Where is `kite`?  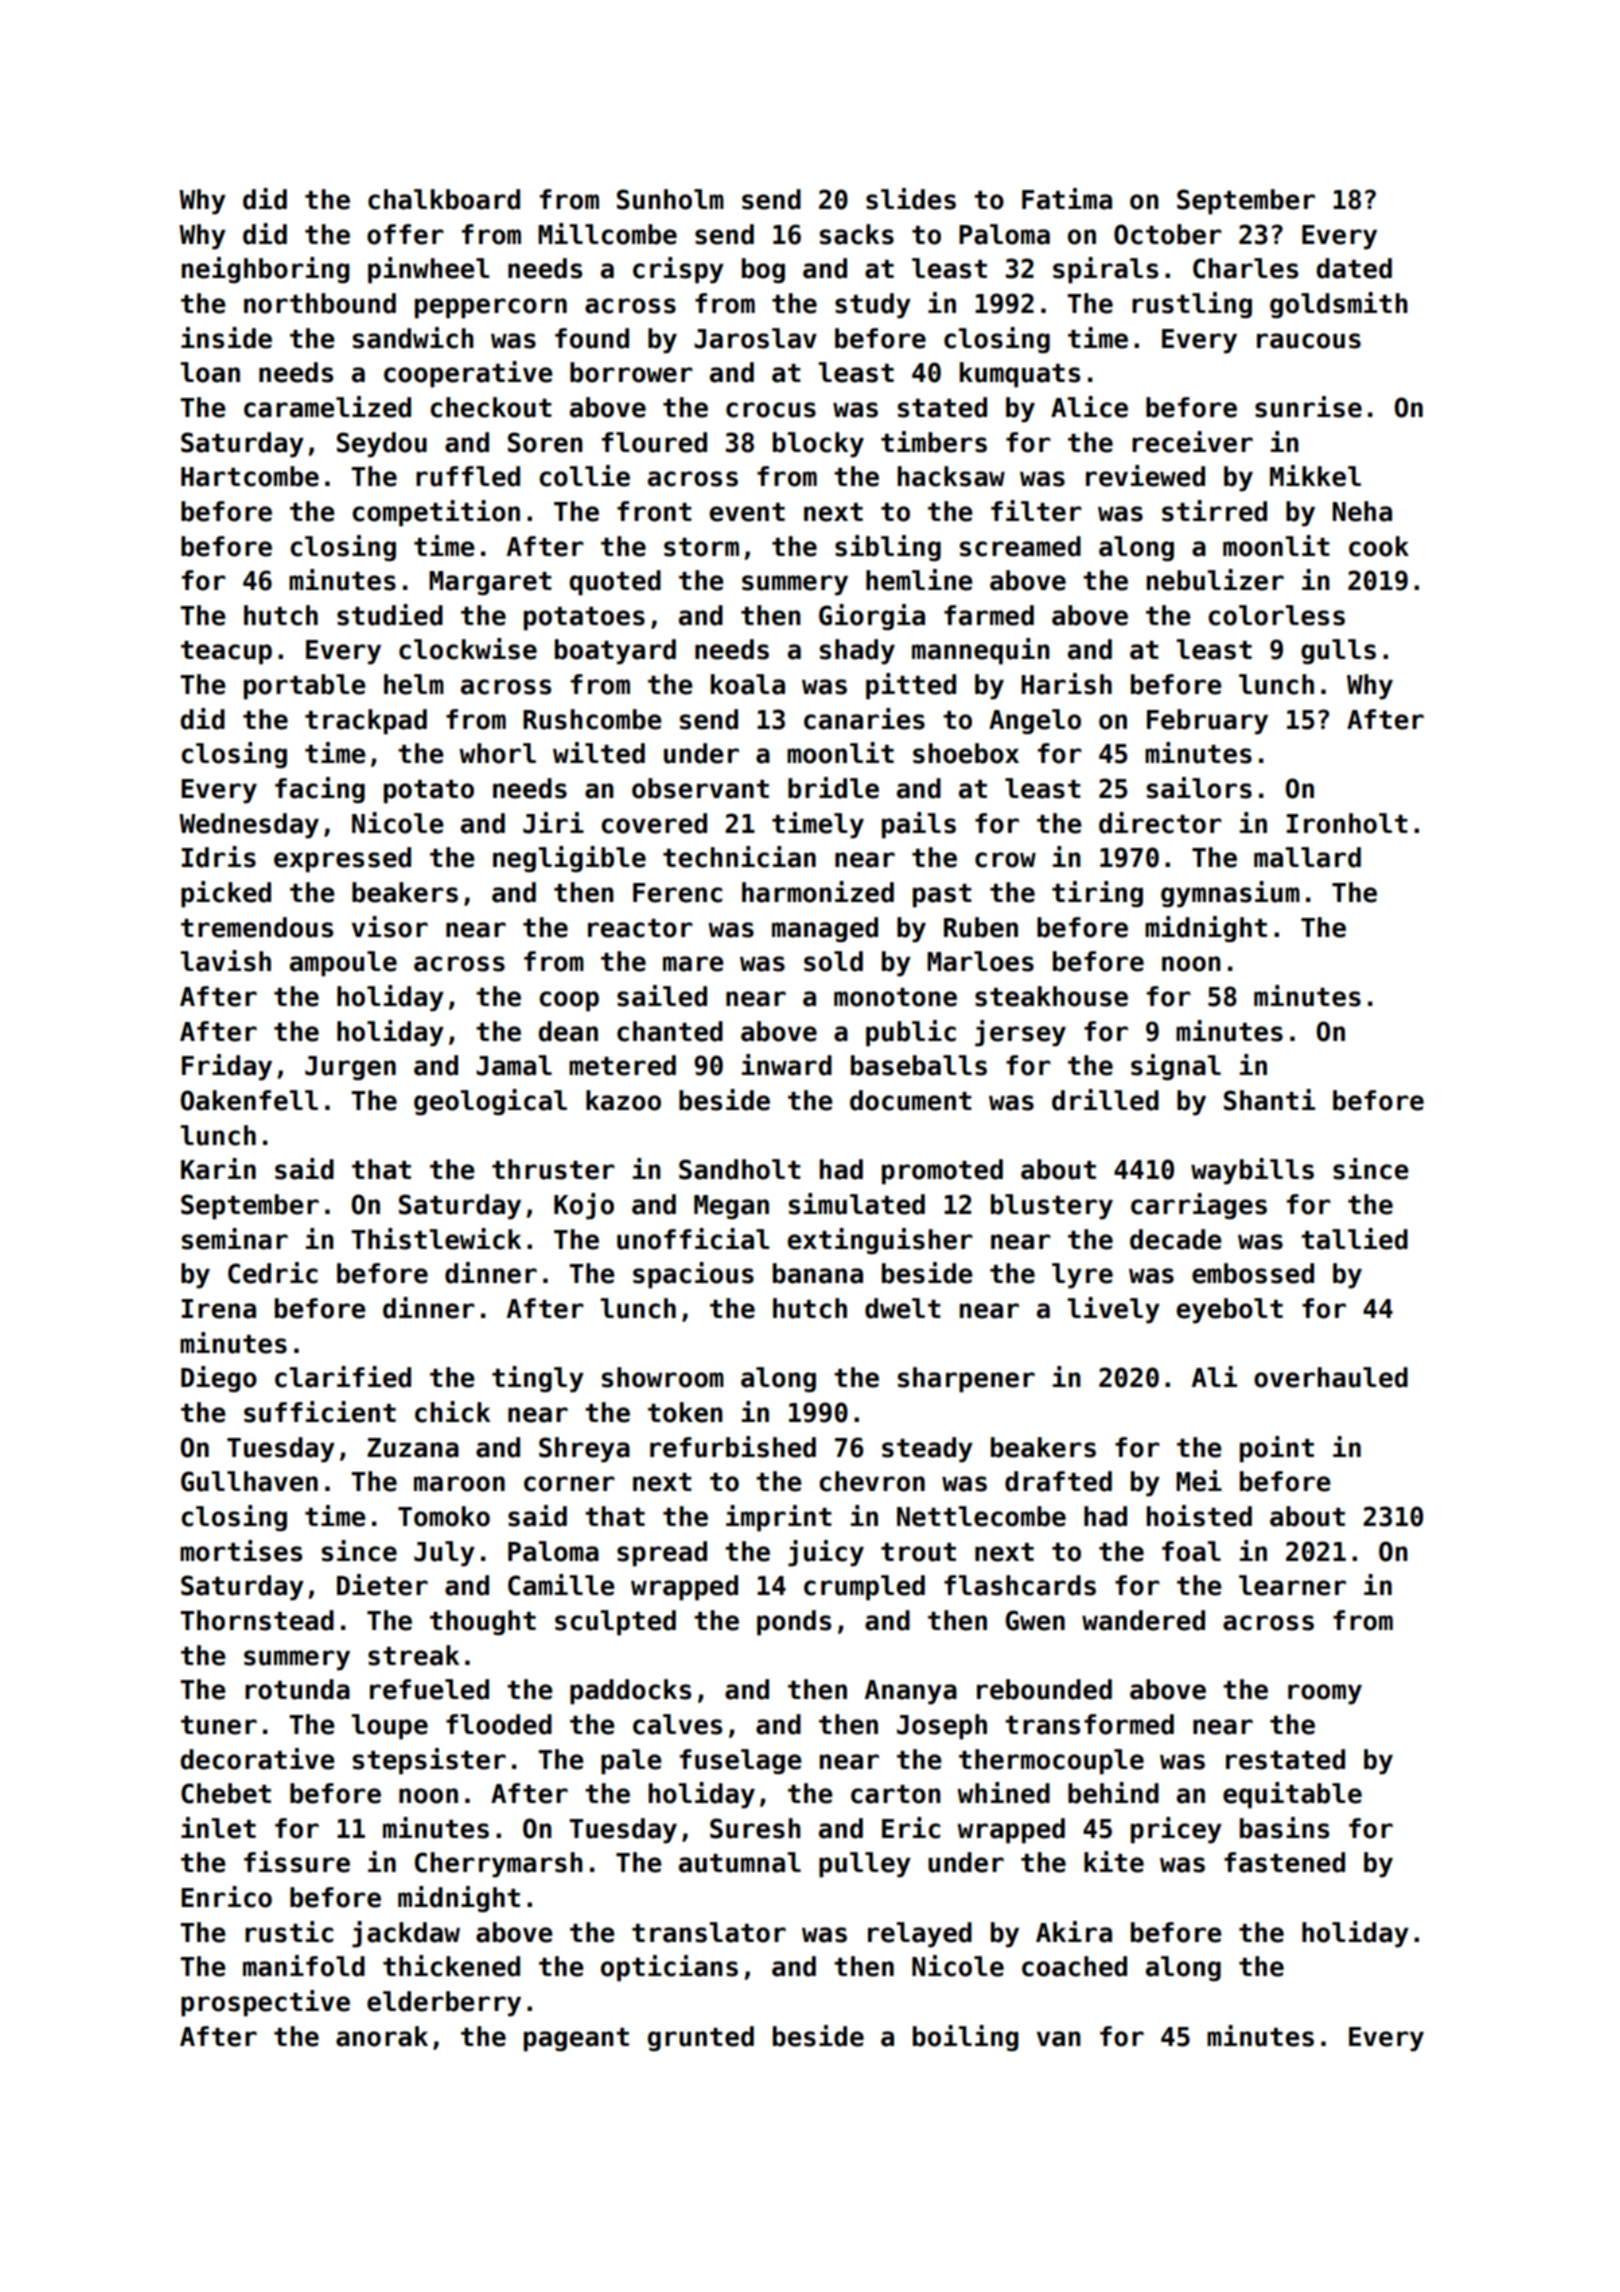
kite is located at coordinates (1114, 1862).
